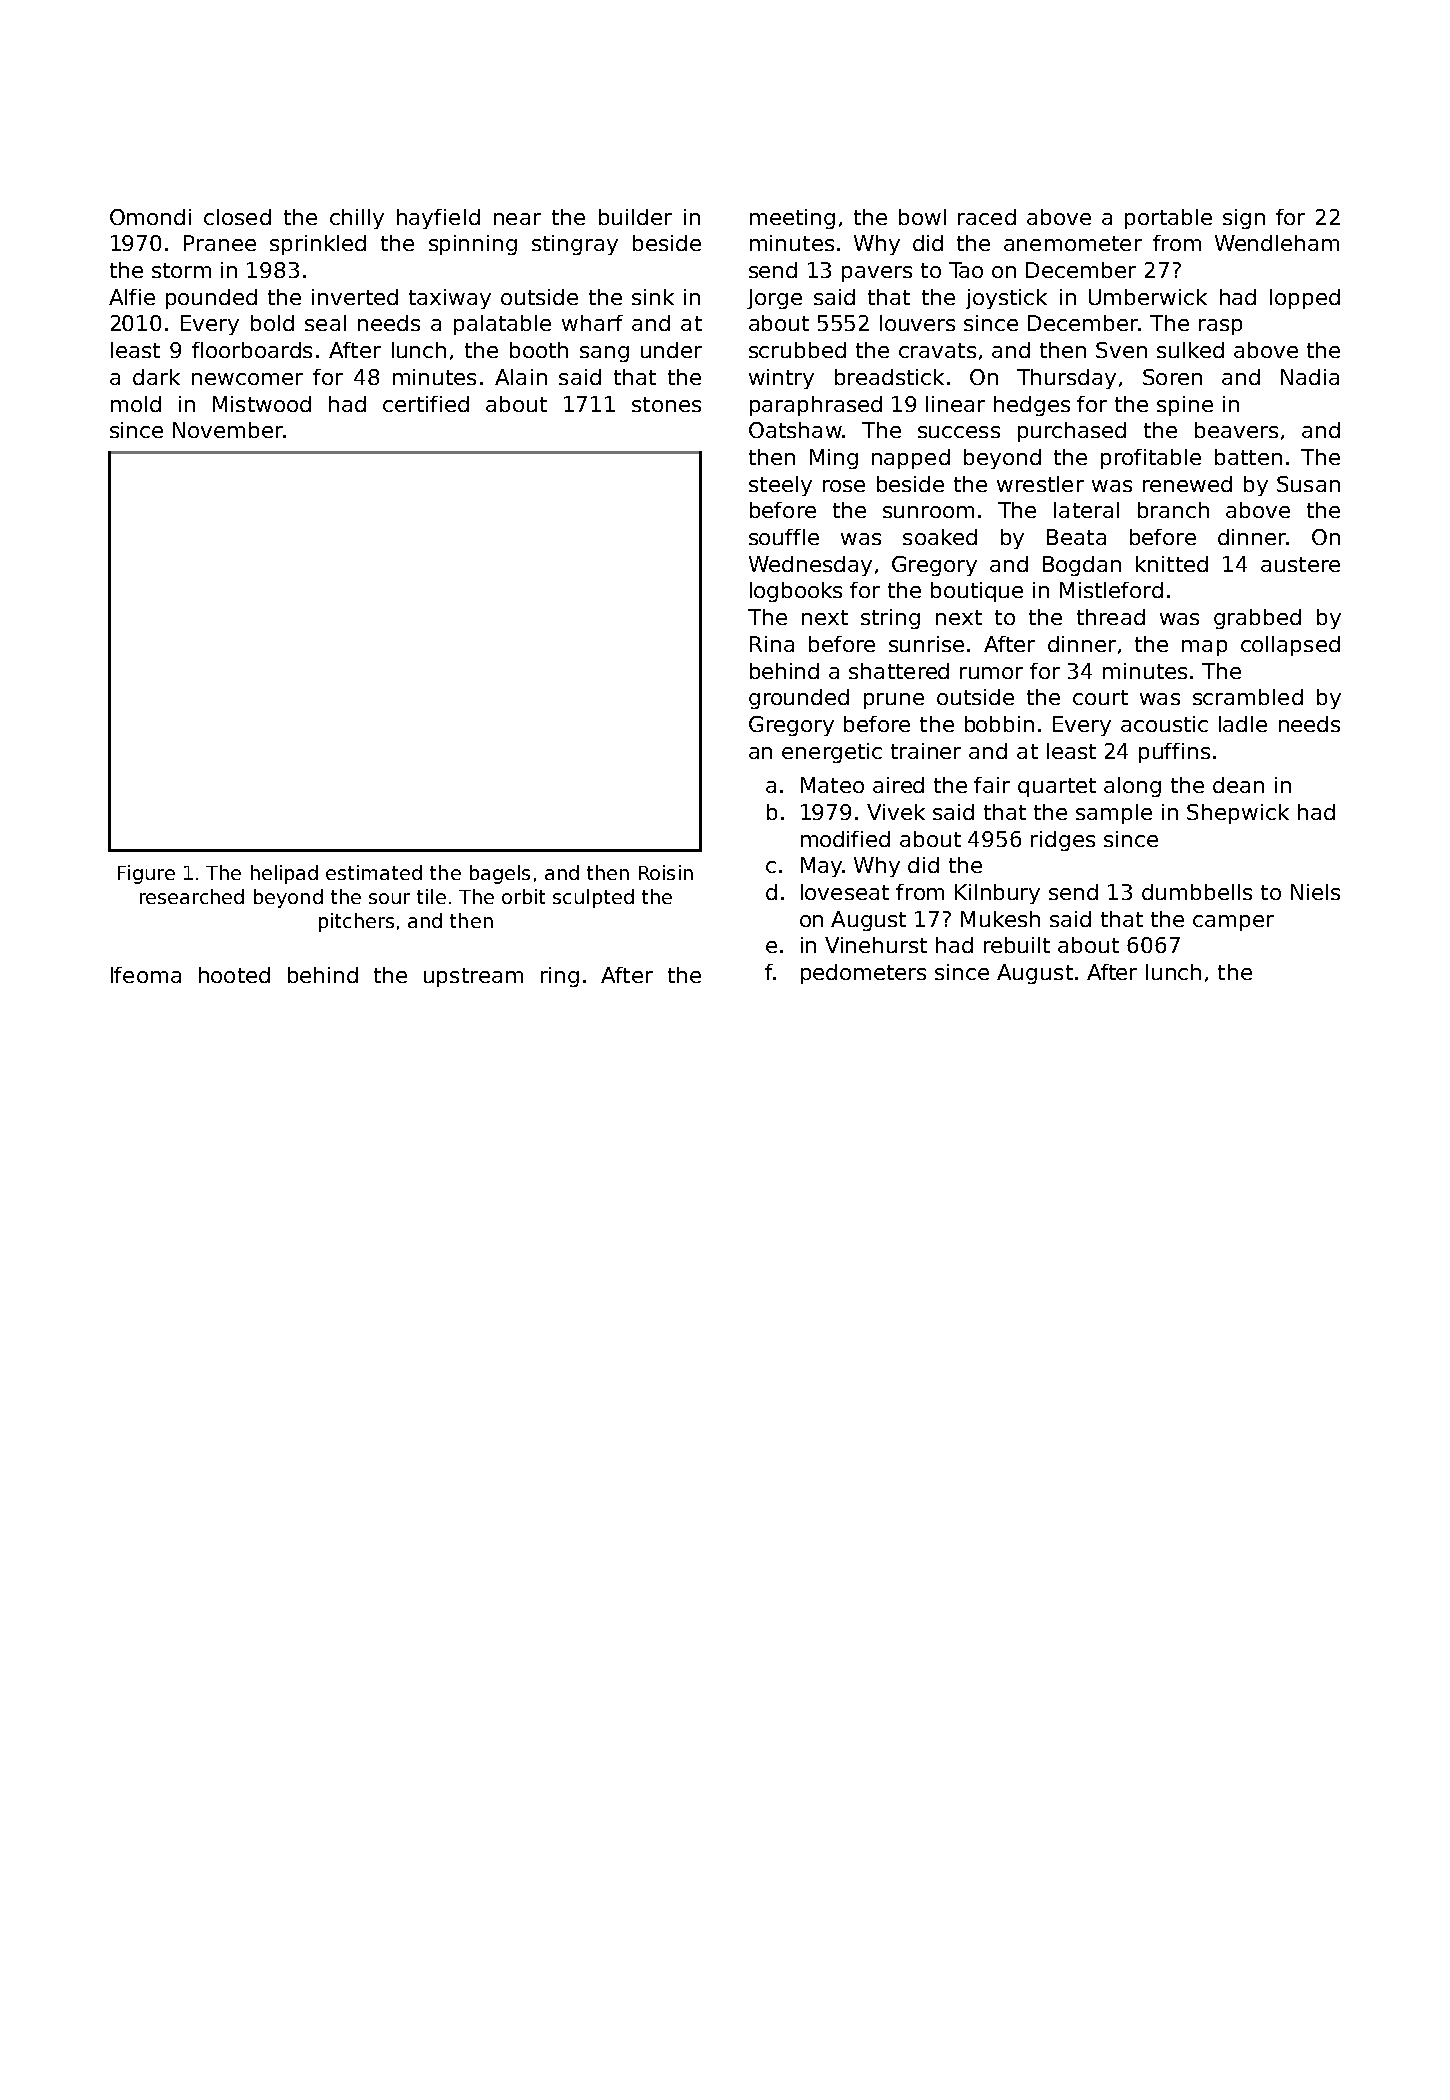 This document has width=1450, height=2100. What do you see at coordinates (796, 592) in the document?
I see `logbooks` at bounding box center [796, 592].
